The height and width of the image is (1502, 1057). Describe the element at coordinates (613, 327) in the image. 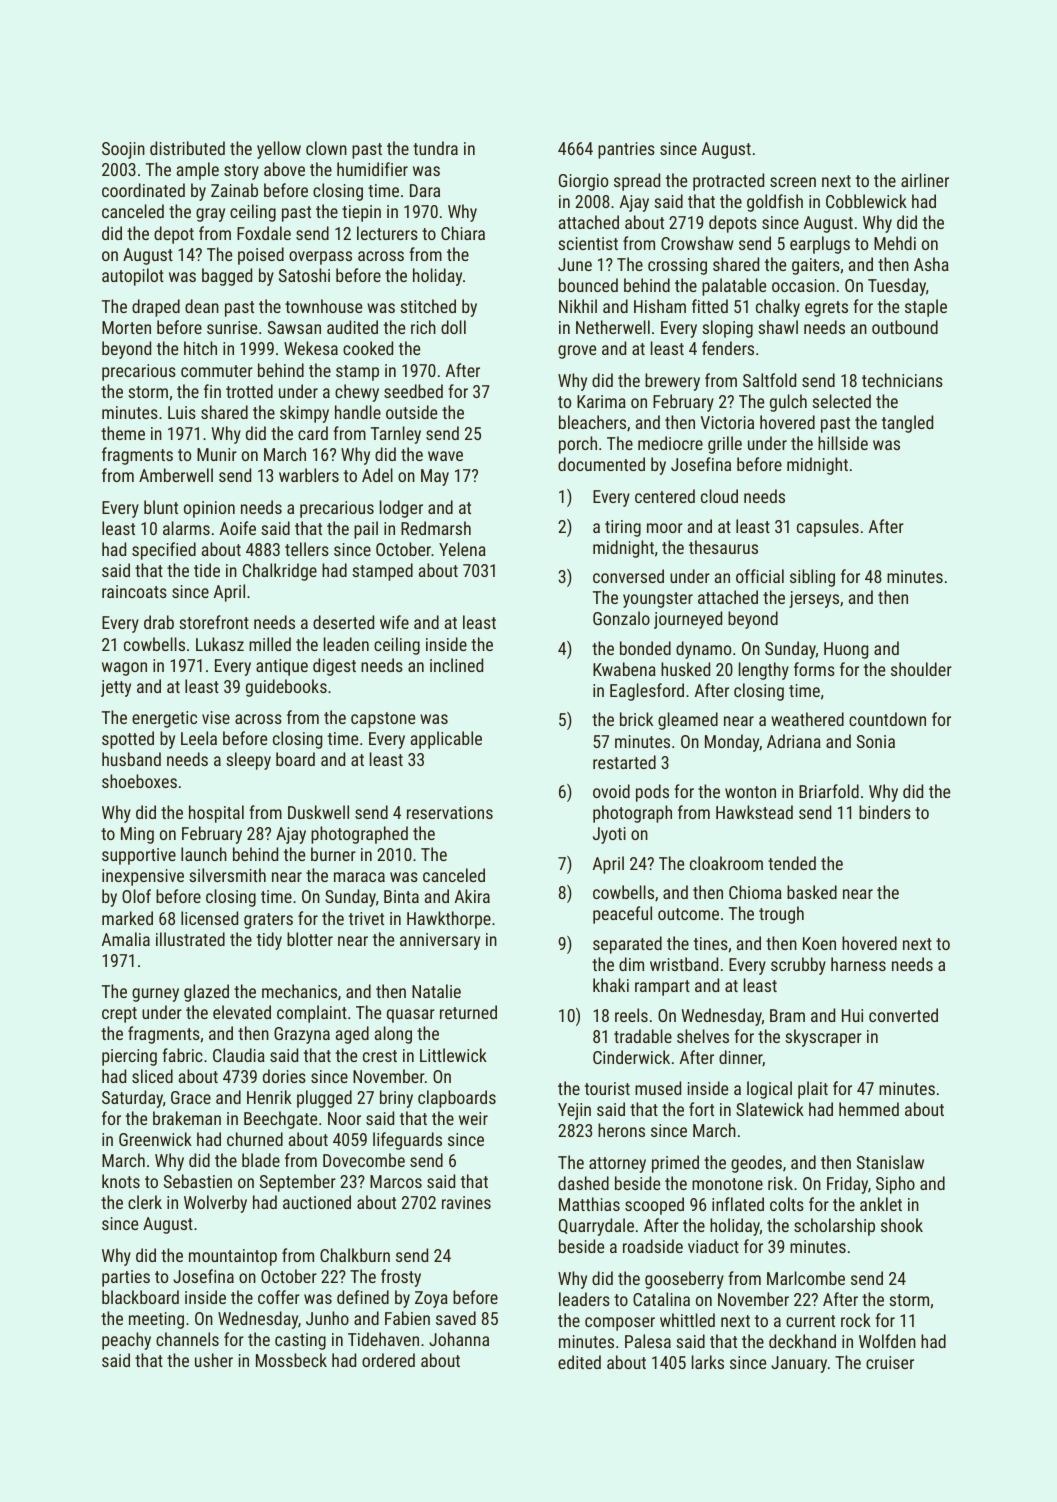

I see `Netherwell` at that location.
